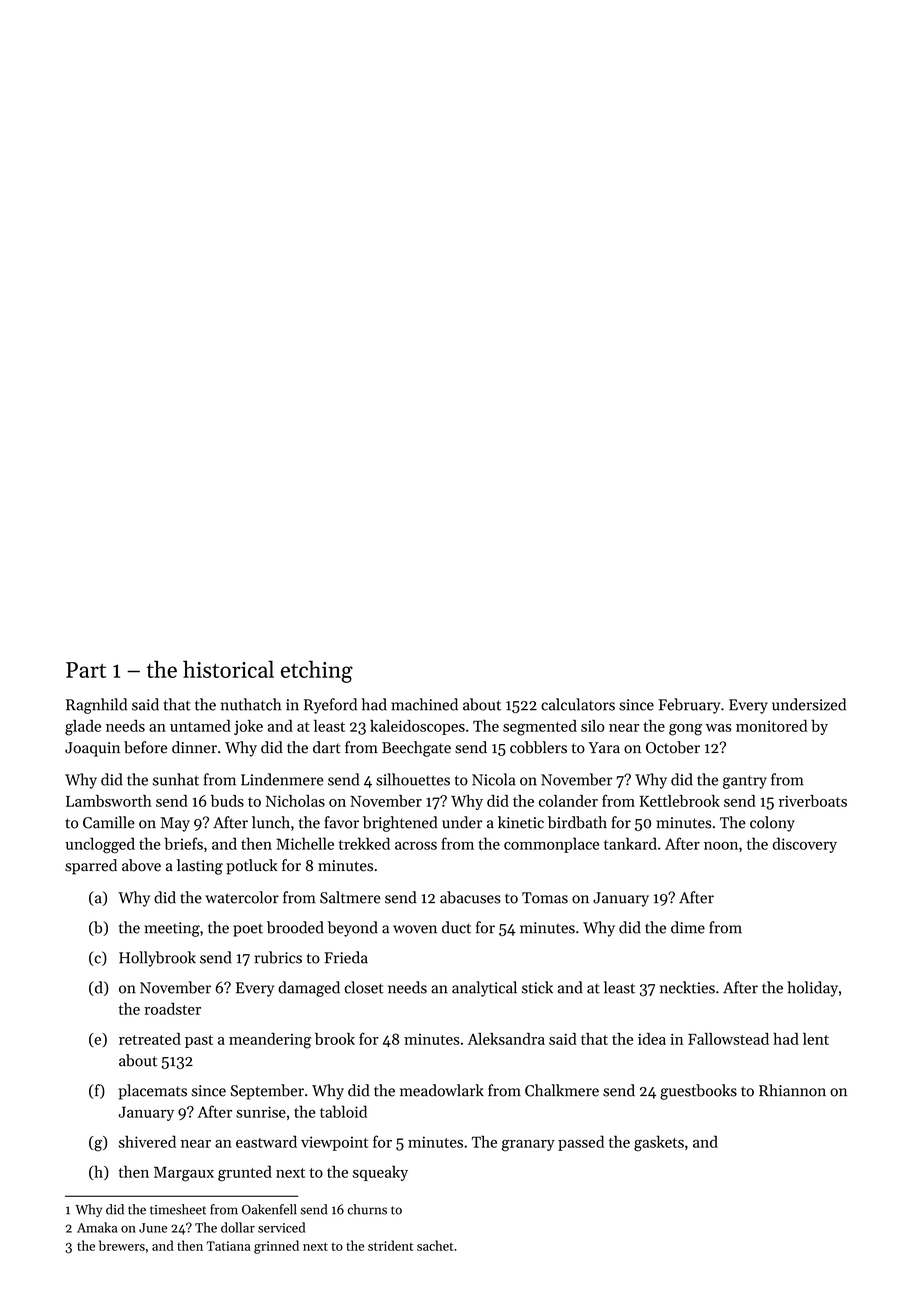 This screenshot has height=1308, width=924. I want to click on colony, so click(772, 824).
